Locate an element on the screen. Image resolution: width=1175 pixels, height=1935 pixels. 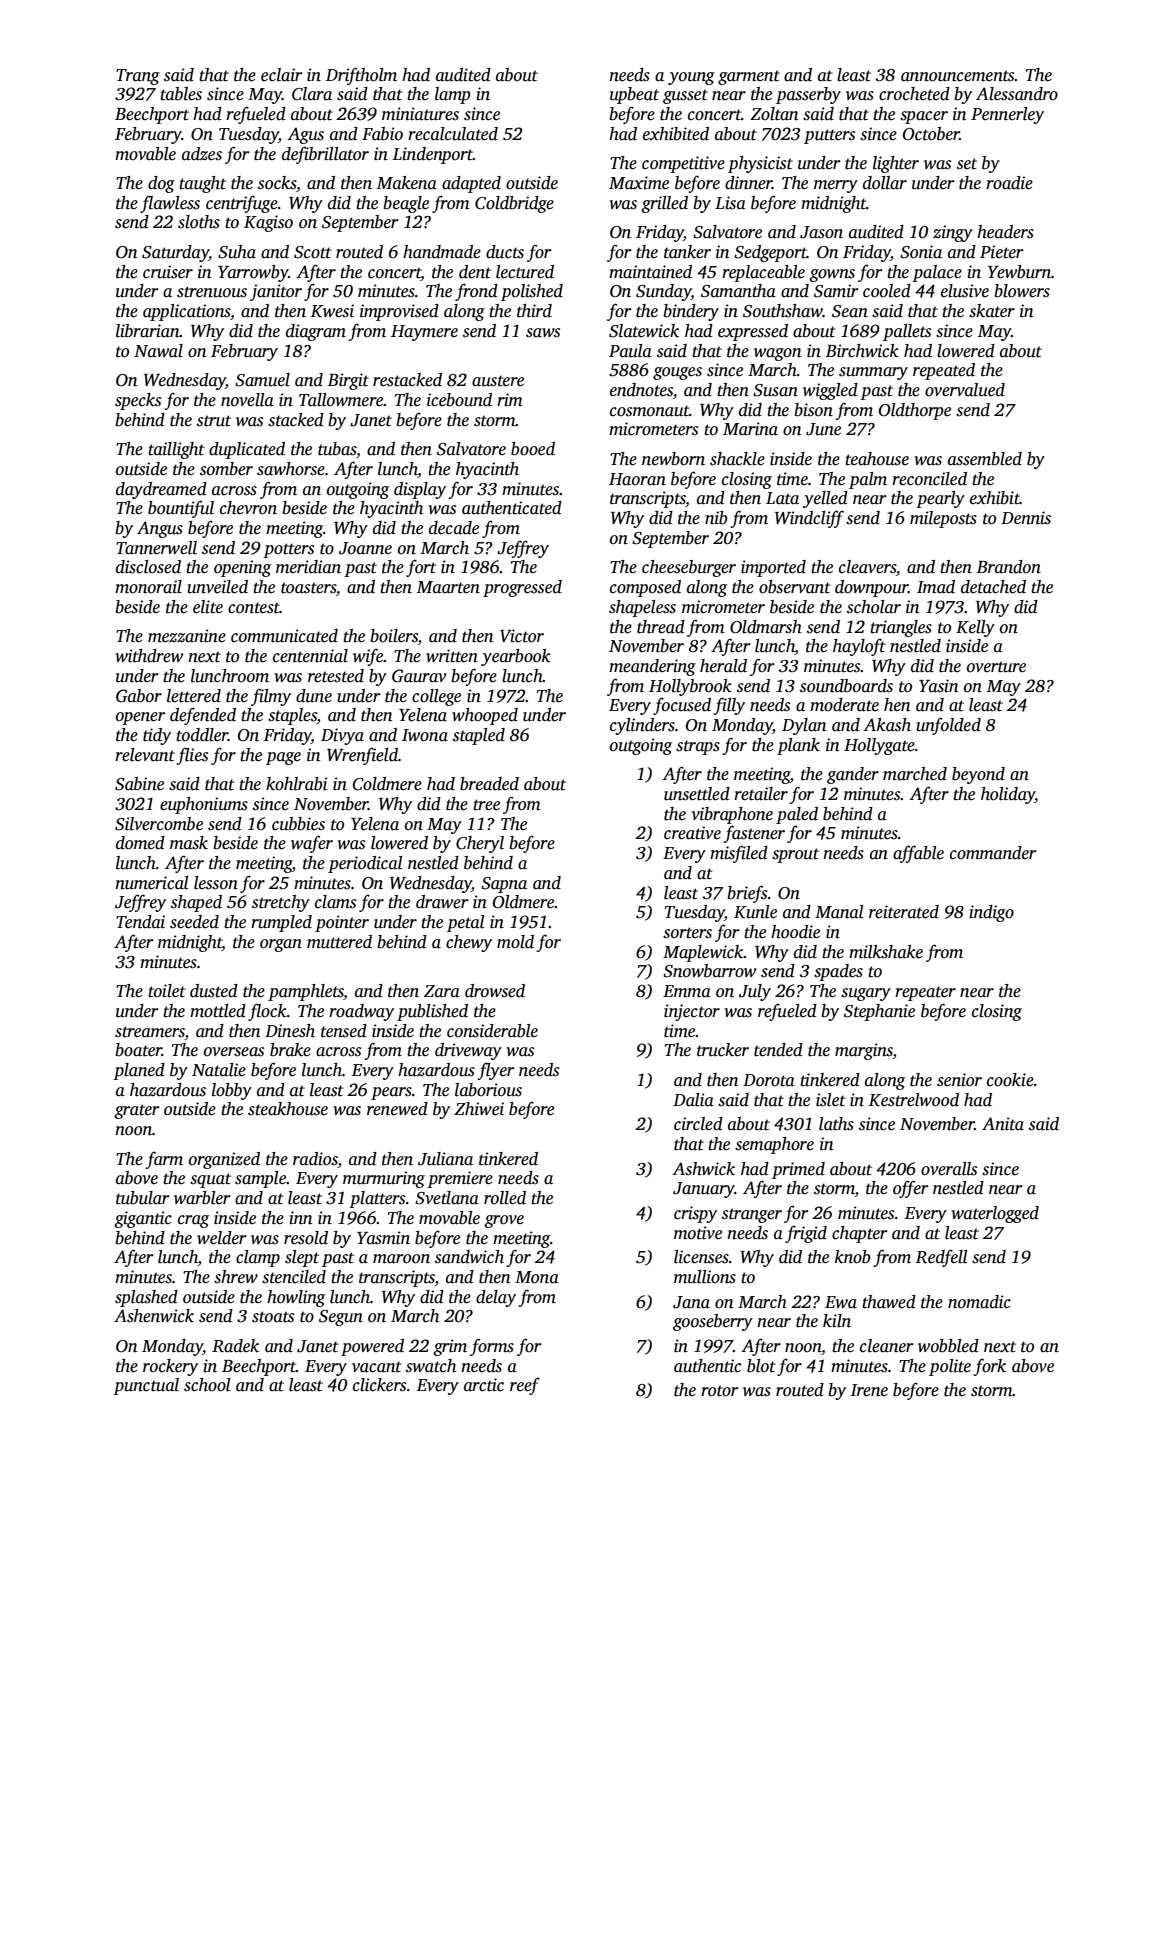
Sunday is located at coordinates (663, 292).
